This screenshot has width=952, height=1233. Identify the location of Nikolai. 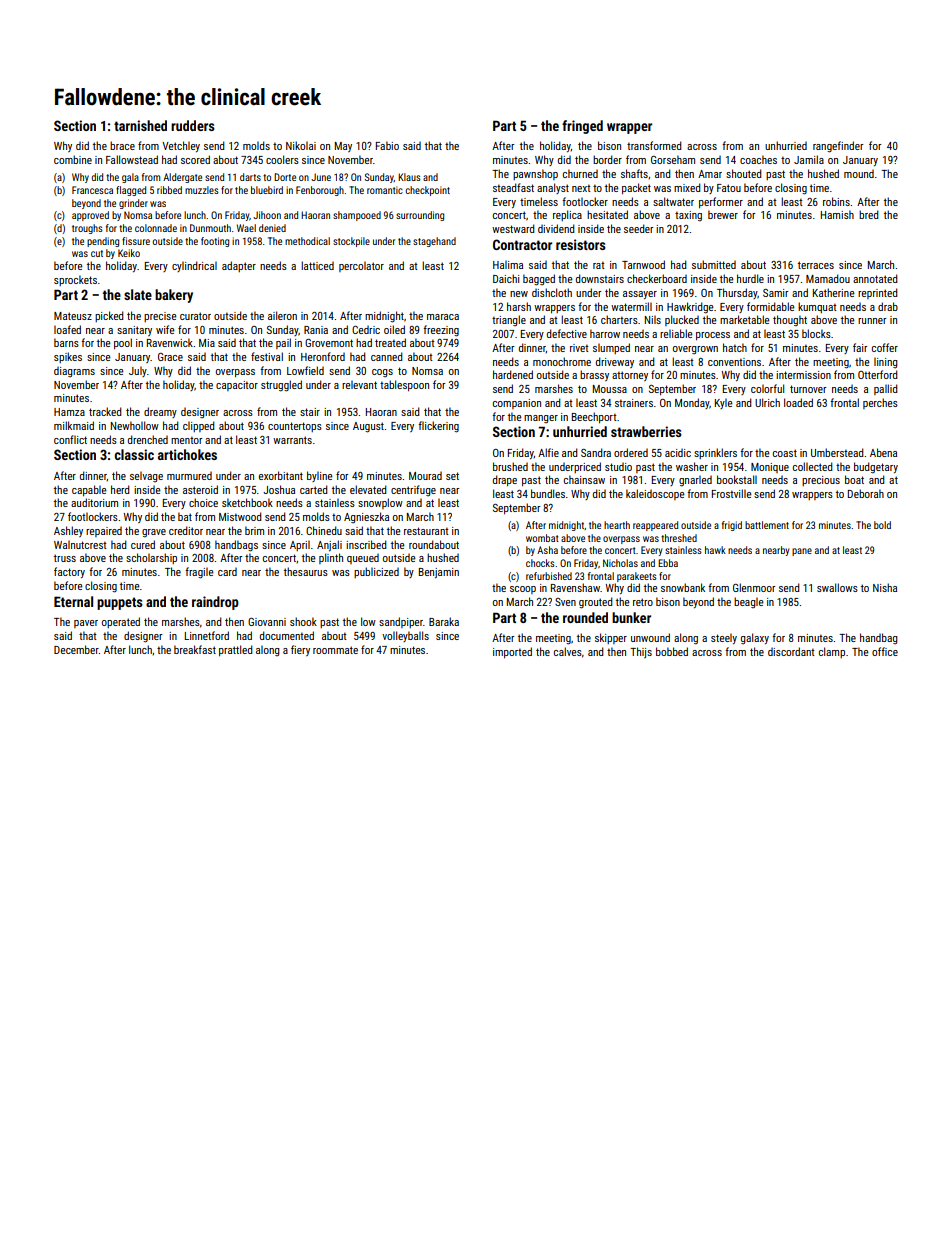
(301, 145).
